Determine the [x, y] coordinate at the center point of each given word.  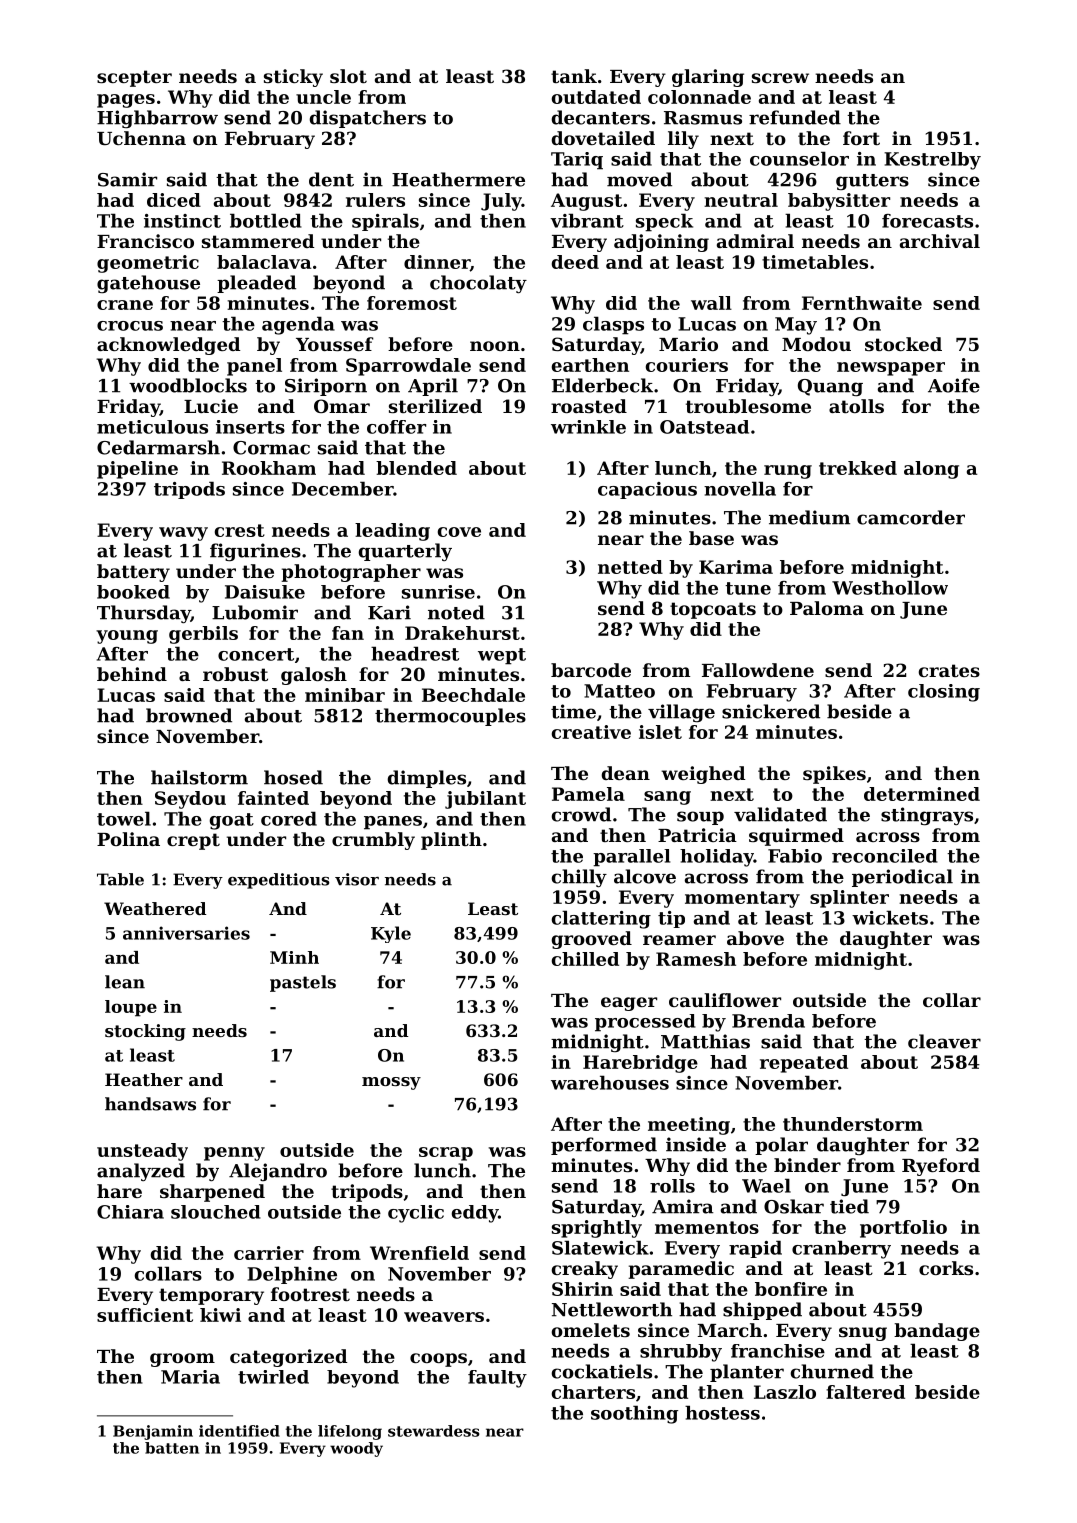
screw [780, 78]
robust [235, 674]
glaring [708, 78]
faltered [865, 1392]
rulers [375, 200]
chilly [579, 878]
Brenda [768, 1021]
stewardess [434, 1431]
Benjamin [153, 1432]
